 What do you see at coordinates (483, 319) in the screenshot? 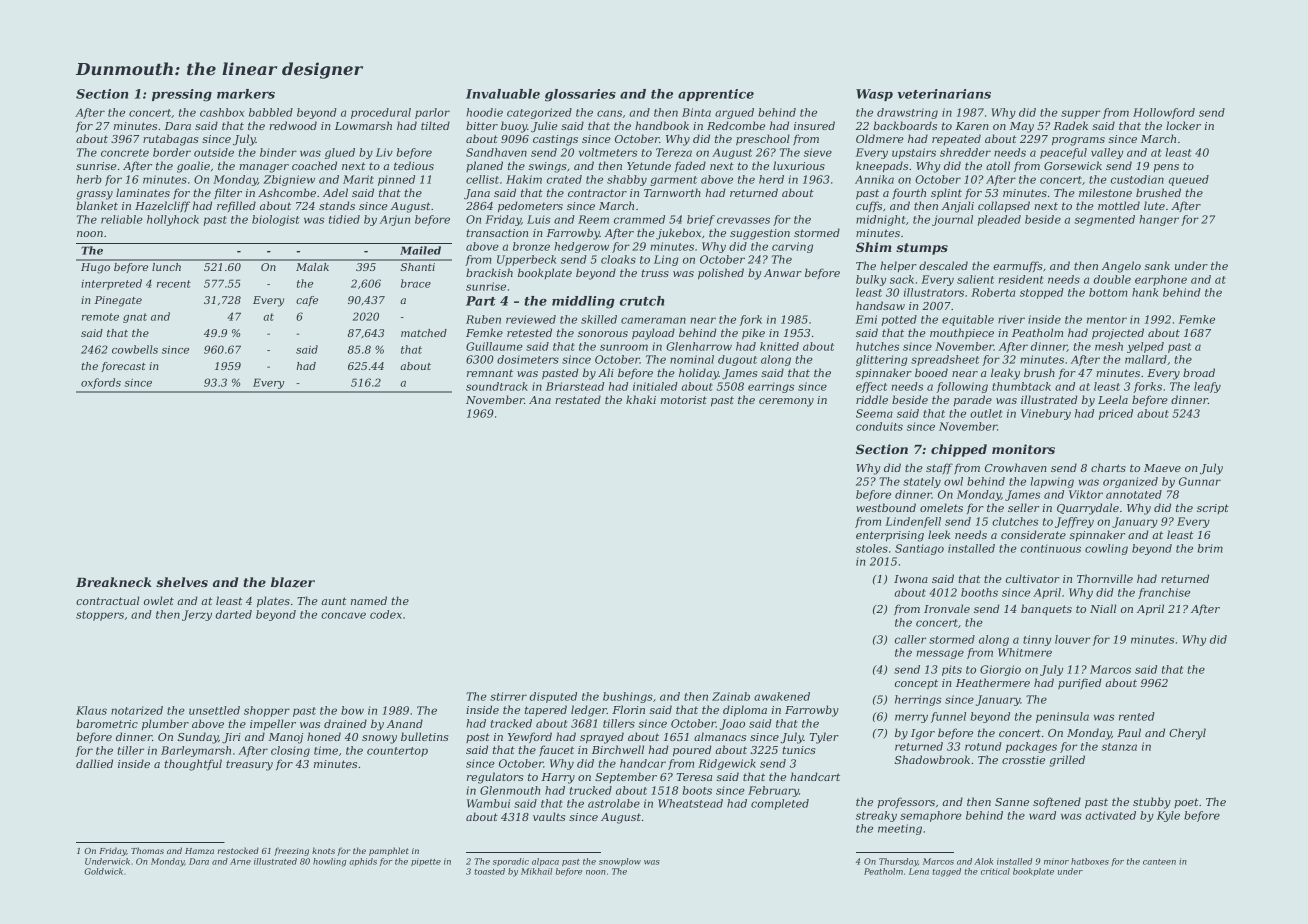
I see `Ruben` at bounding box center [483, 319].
